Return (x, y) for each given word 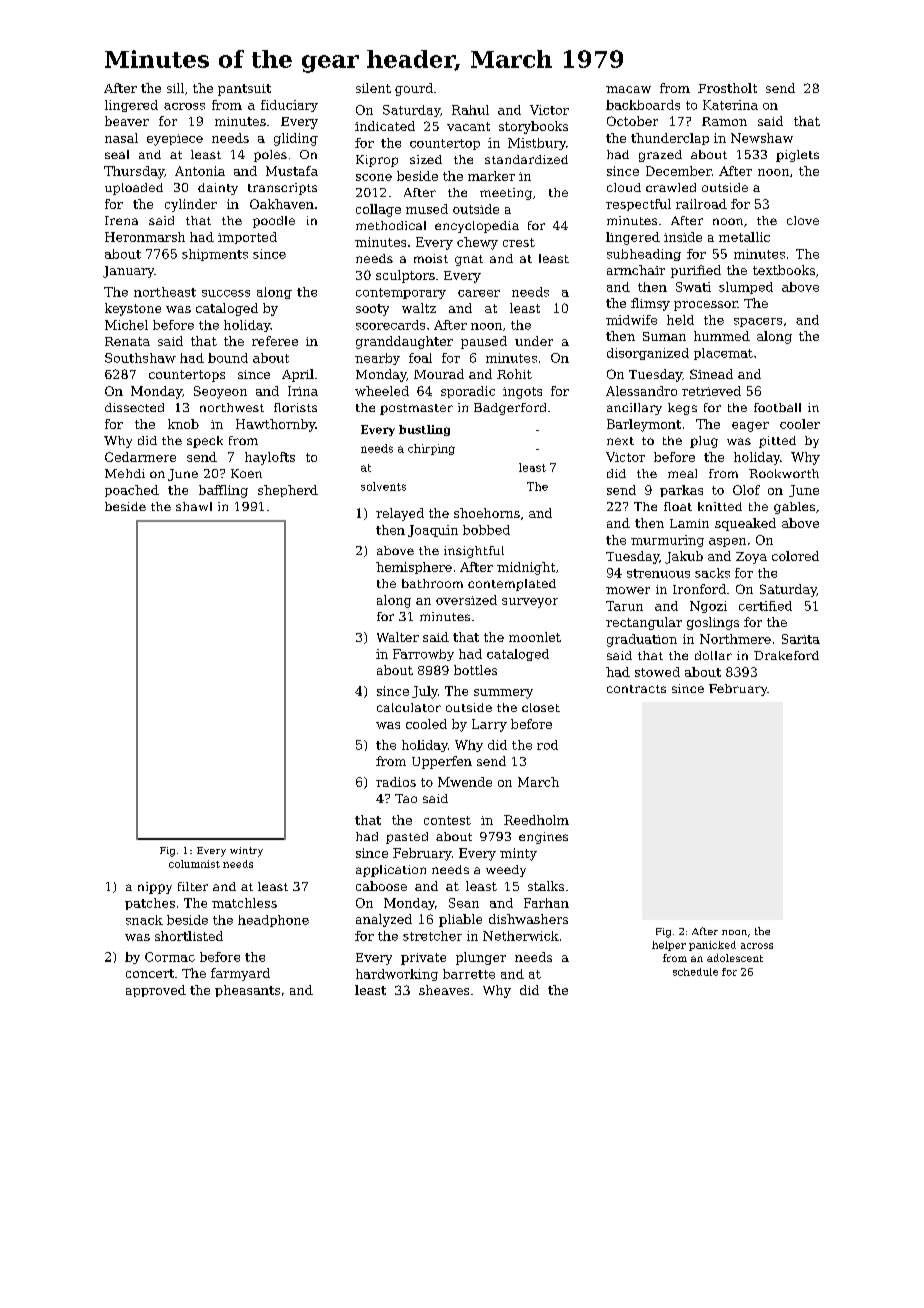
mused (427, 209)
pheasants (247, 991)
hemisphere (414, 568)
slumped (746, 288)
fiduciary (289, 106)
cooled (426, 724)
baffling (223, 491)
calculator (409, 707)
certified (765, 606)
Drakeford (786, 655)
